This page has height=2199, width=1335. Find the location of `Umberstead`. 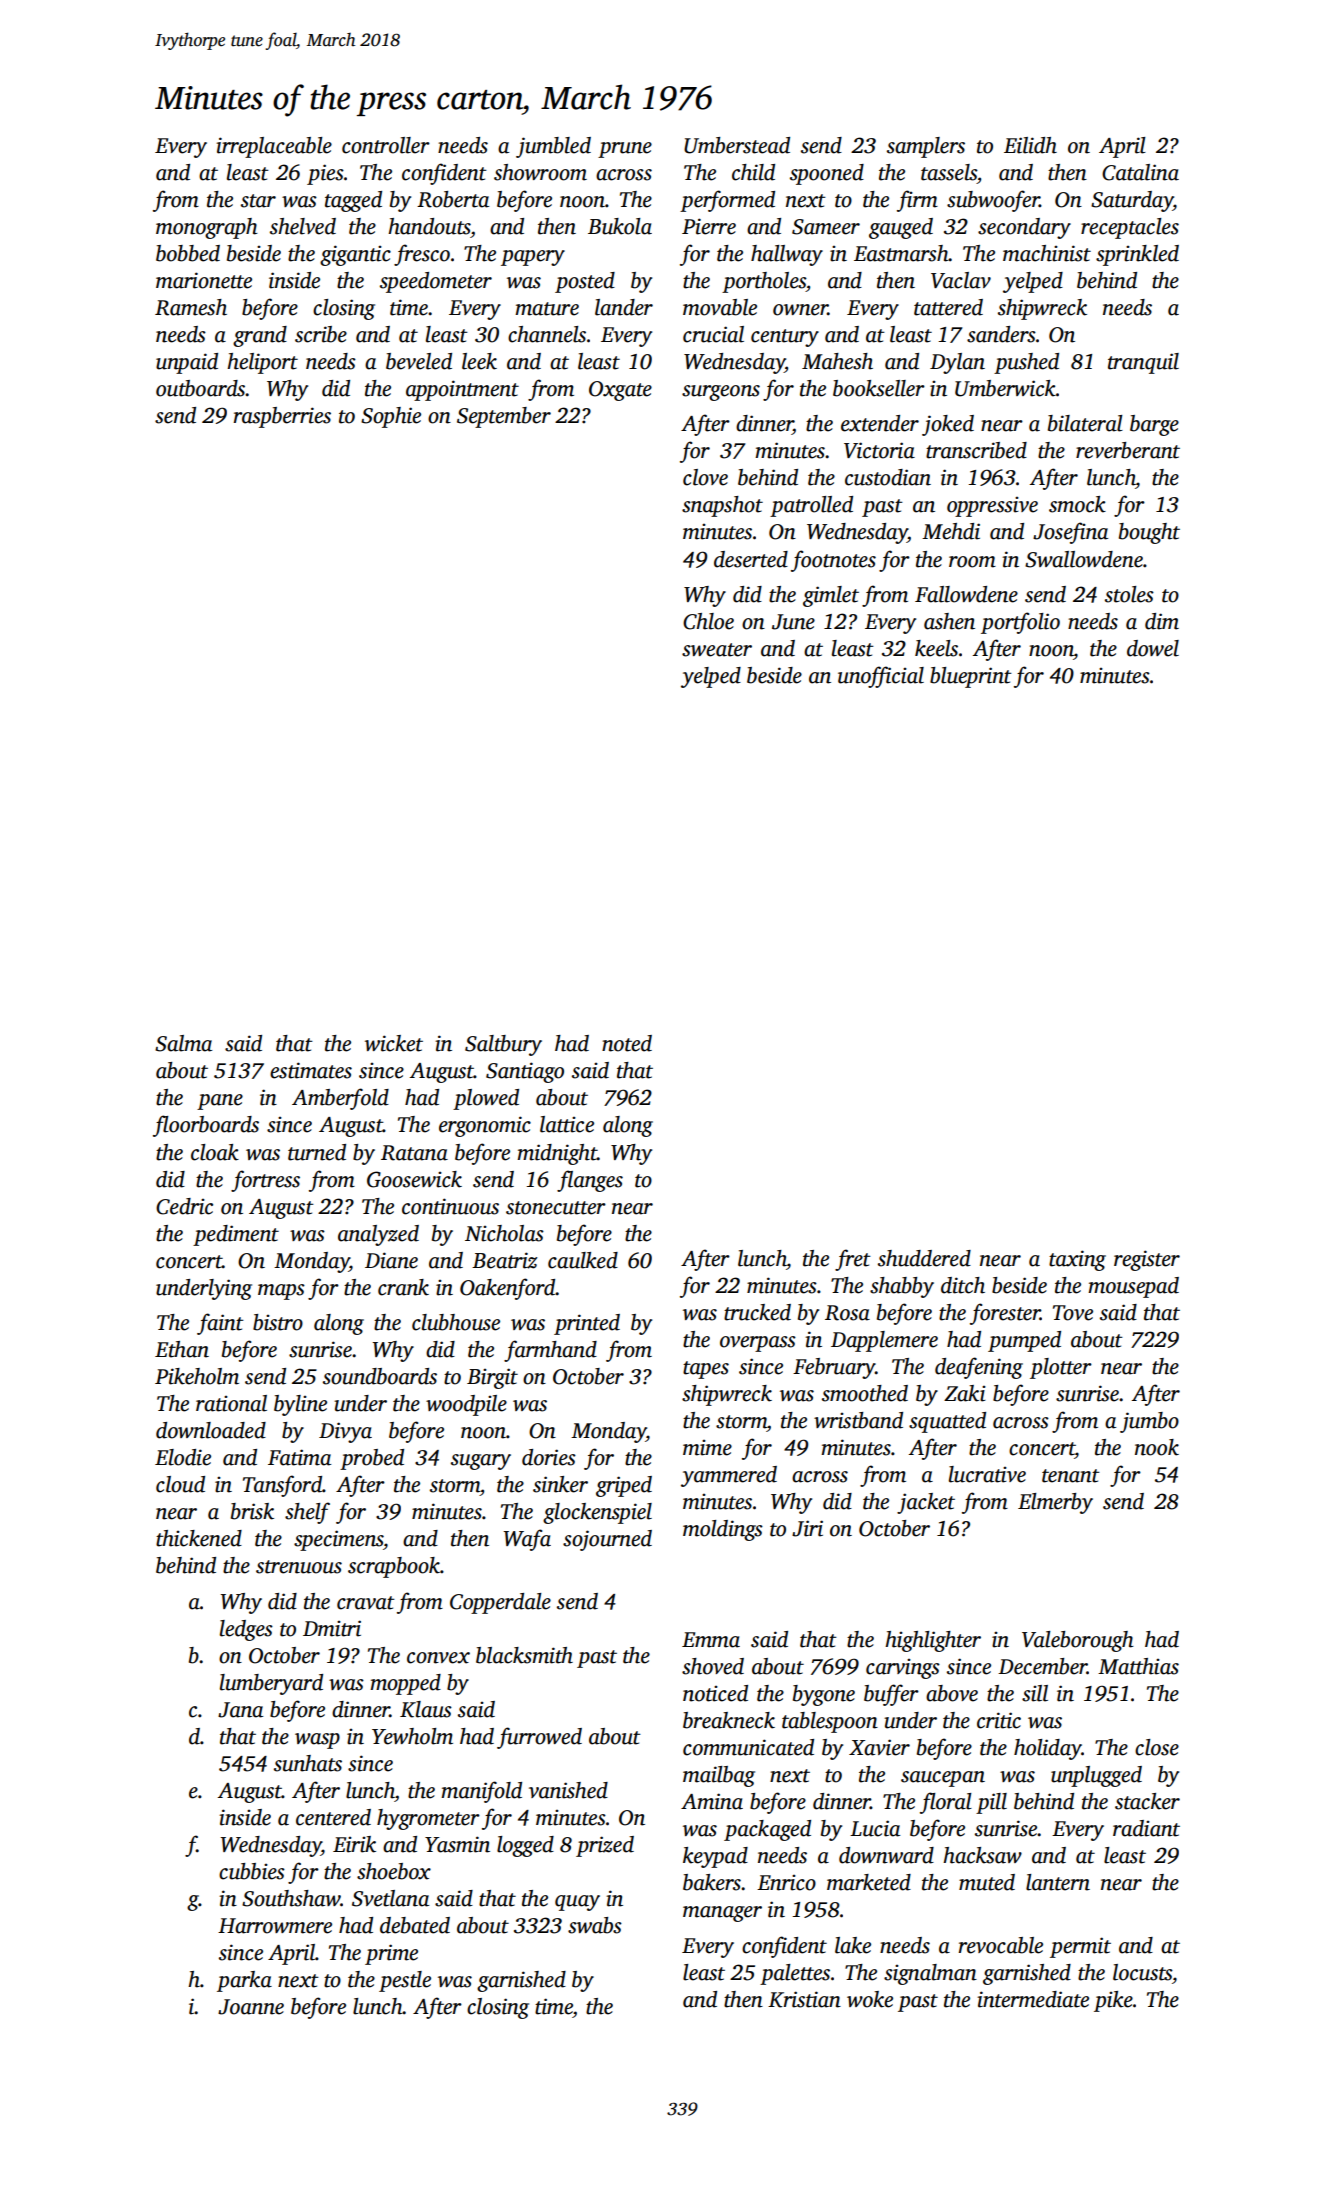

Umberstead is located at coordinates (737, 145).
